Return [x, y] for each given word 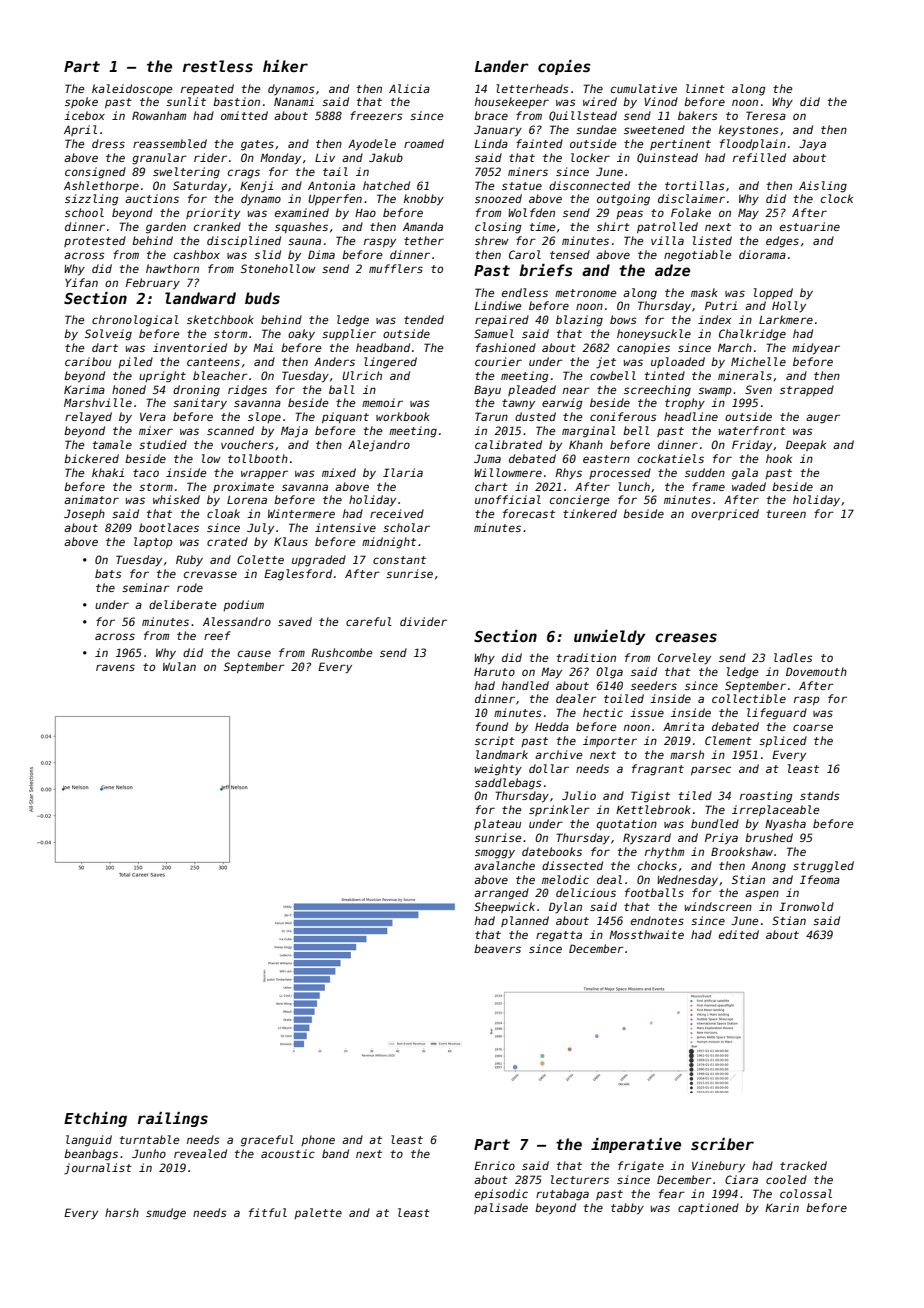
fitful [268, 1212]
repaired [502, 320]
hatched [386, 185]
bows [623, 319]
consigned [95, 173]
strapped [807, 390]
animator [91, 499]
